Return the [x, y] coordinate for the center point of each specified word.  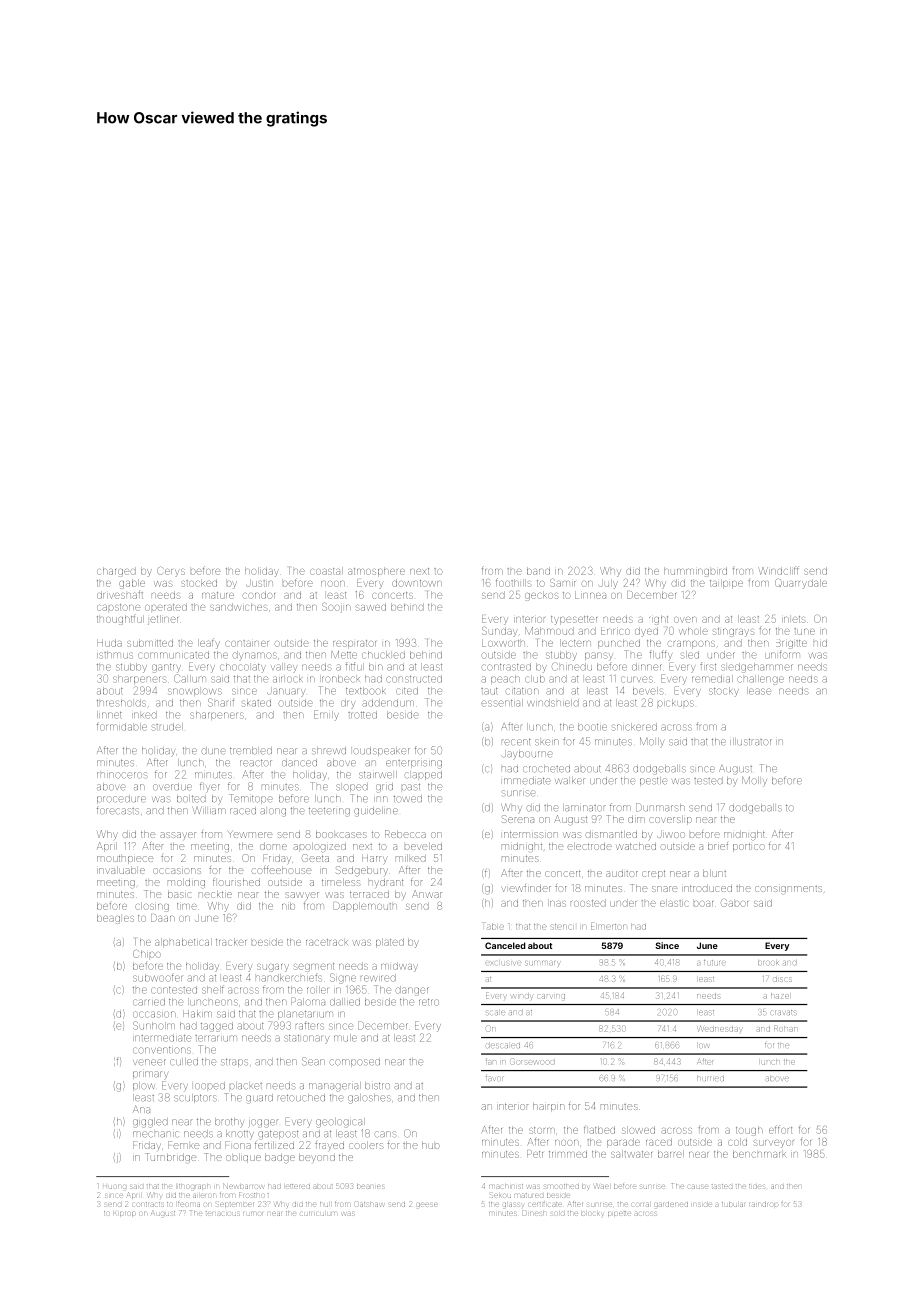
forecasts [118, 810]
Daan [163, 918]
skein [547, 742]
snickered [635, 727]
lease [759, 691]
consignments [788, 890]
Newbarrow [243, 1186]
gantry [166, 668]
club [535, 679]
